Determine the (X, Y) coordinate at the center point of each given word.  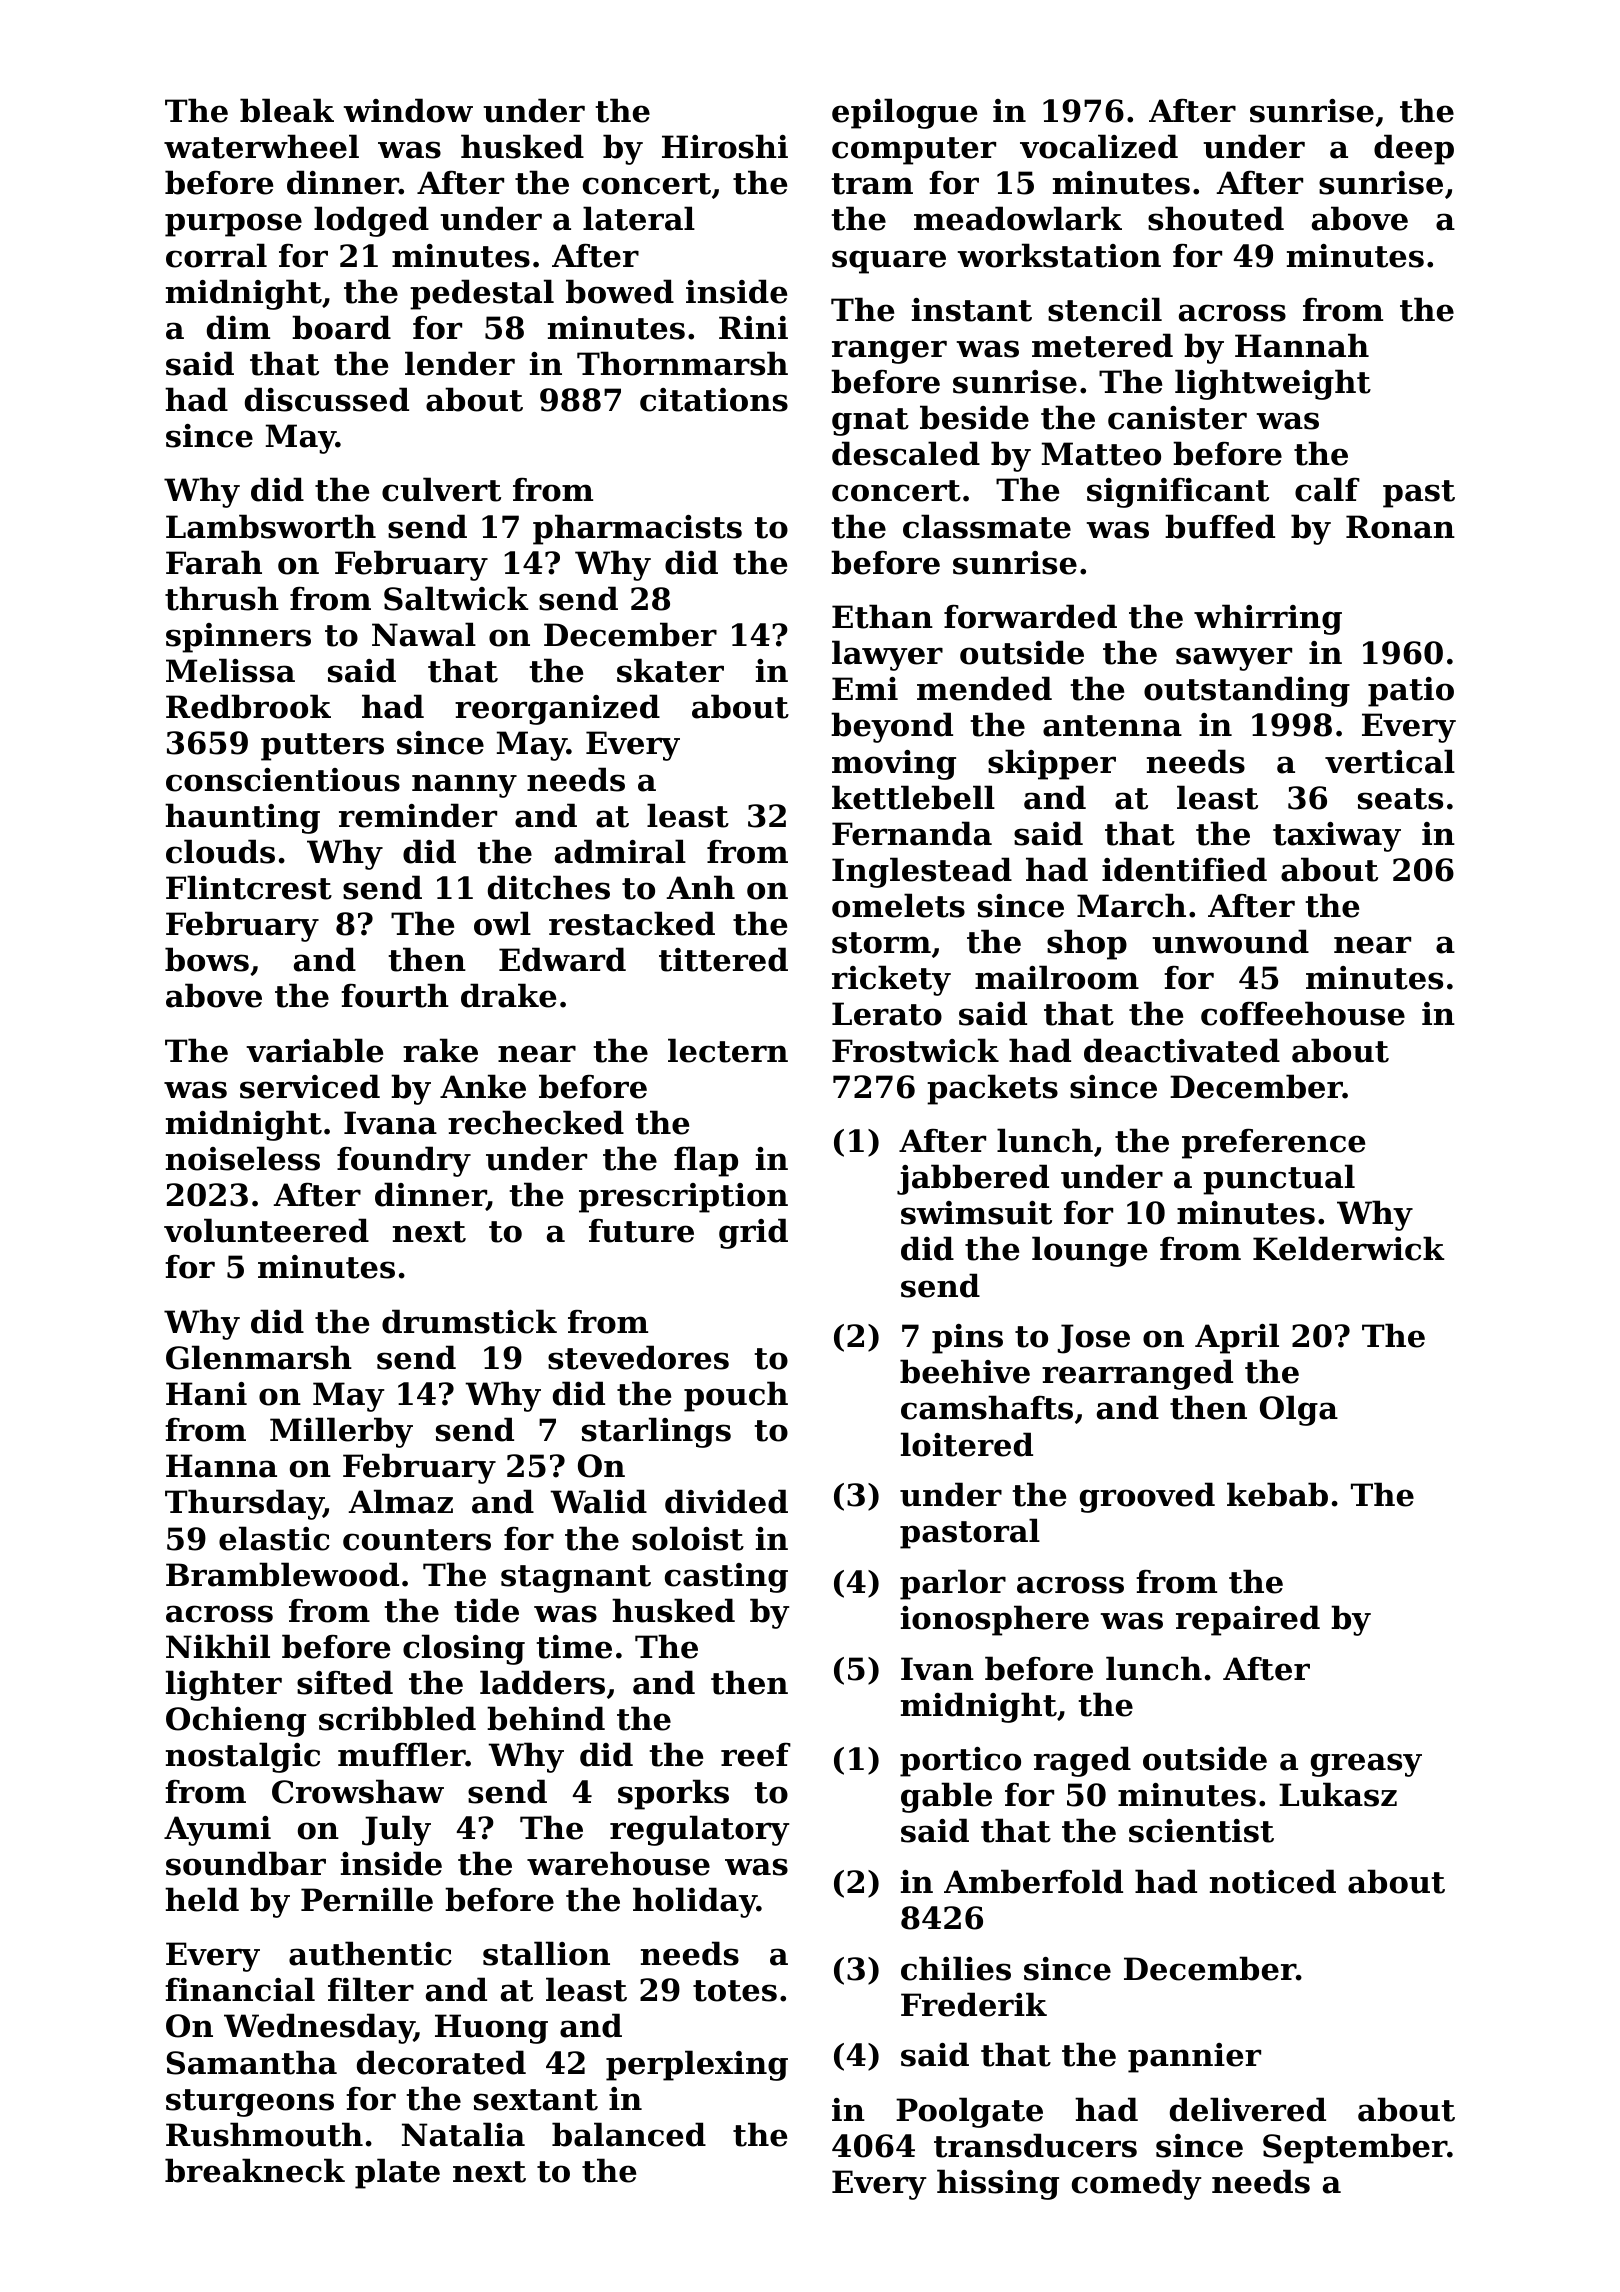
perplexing (697, 2065)
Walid (598, 1501)
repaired (1248, 1620)
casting (726, 1578)
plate (397, 2173)
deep (1414, 149)
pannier (1194, 2058)
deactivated (1182, 1050)
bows (207, 959)
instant (972, 310)
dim (238, 327)
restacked (632, 923)
